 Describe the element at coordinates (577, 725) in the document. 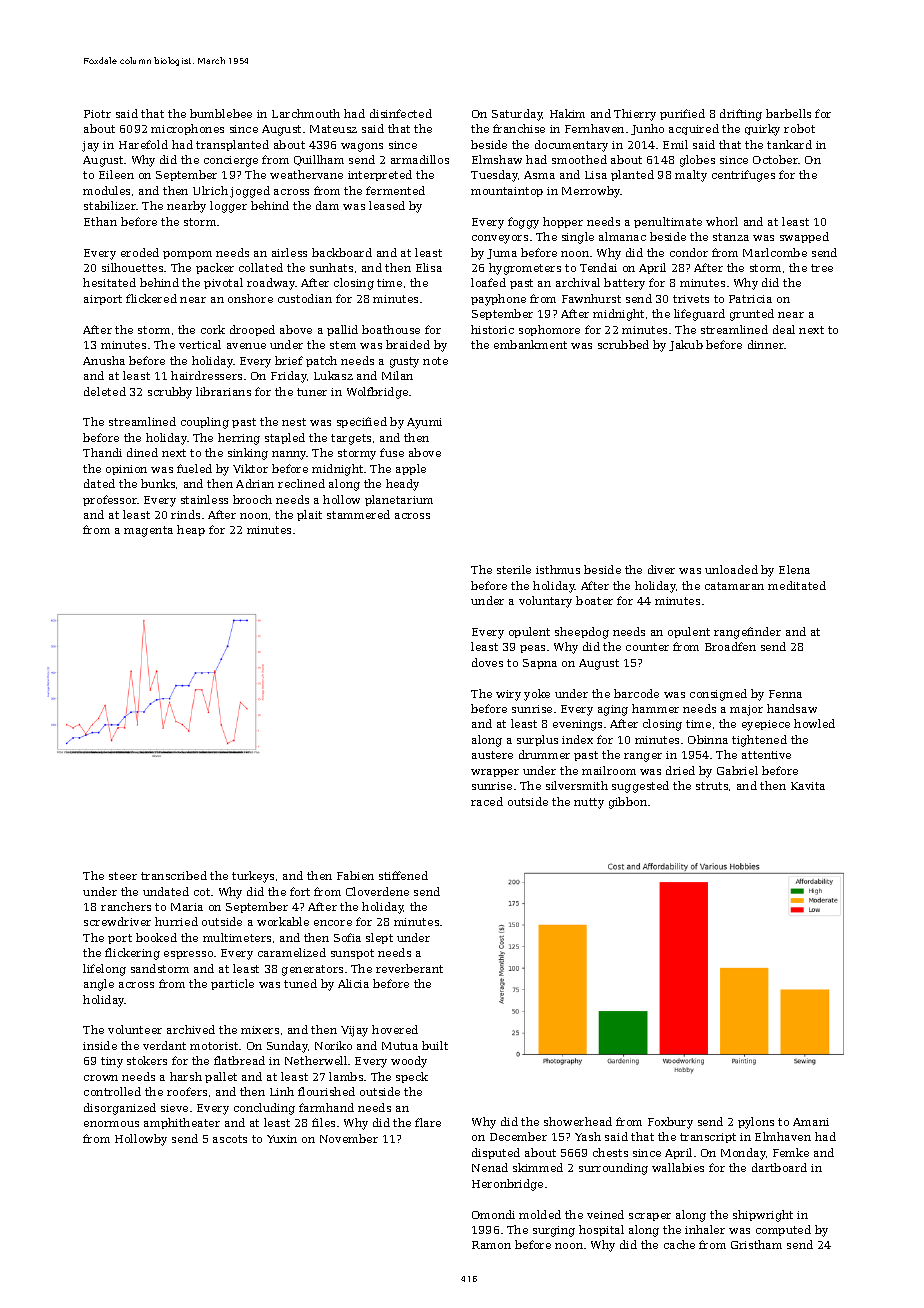

I see `evenings` at that location.
